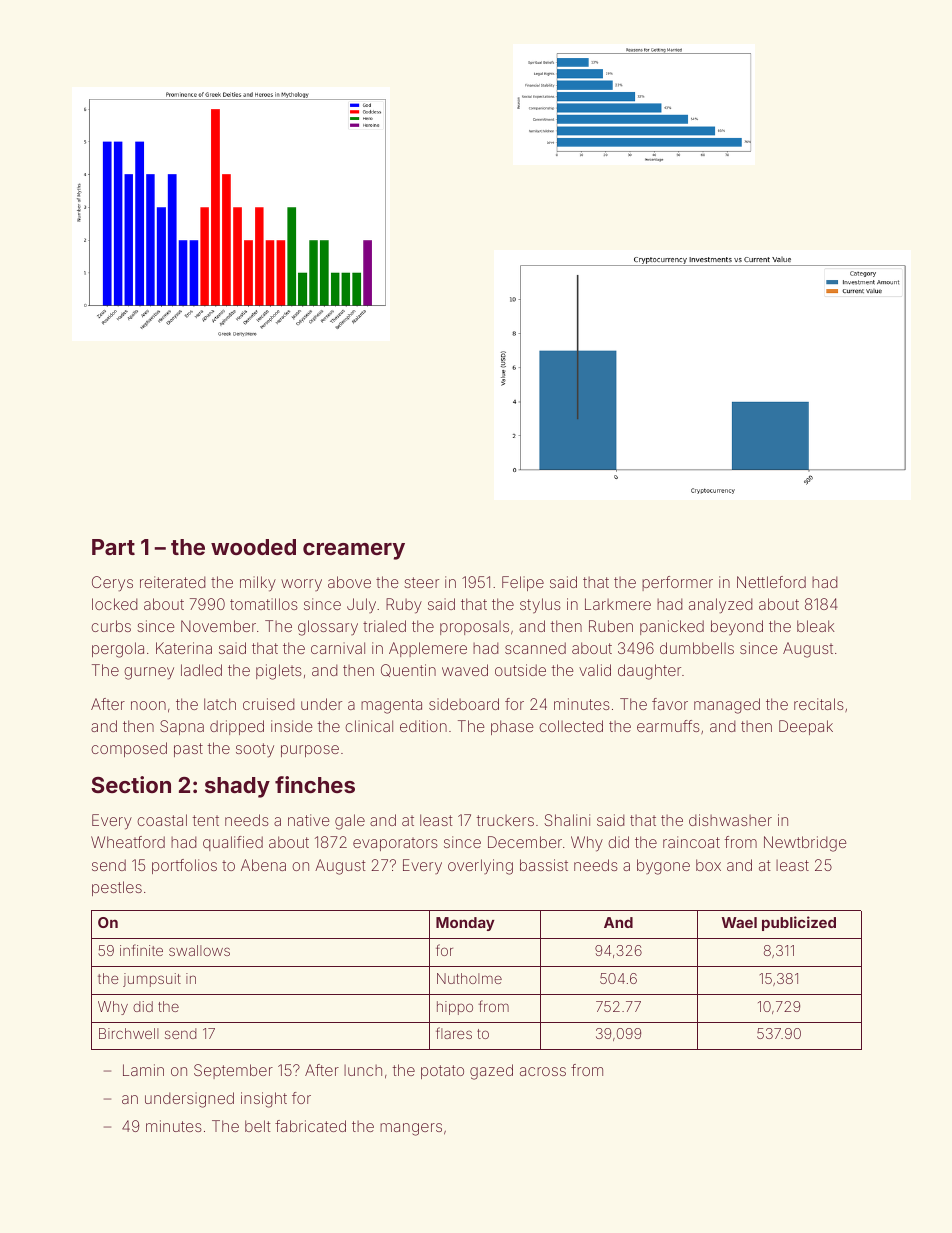 Image resolution: width=952 pixels, height=1233 pixels. I want to click on pestles, so click(117, 888).
